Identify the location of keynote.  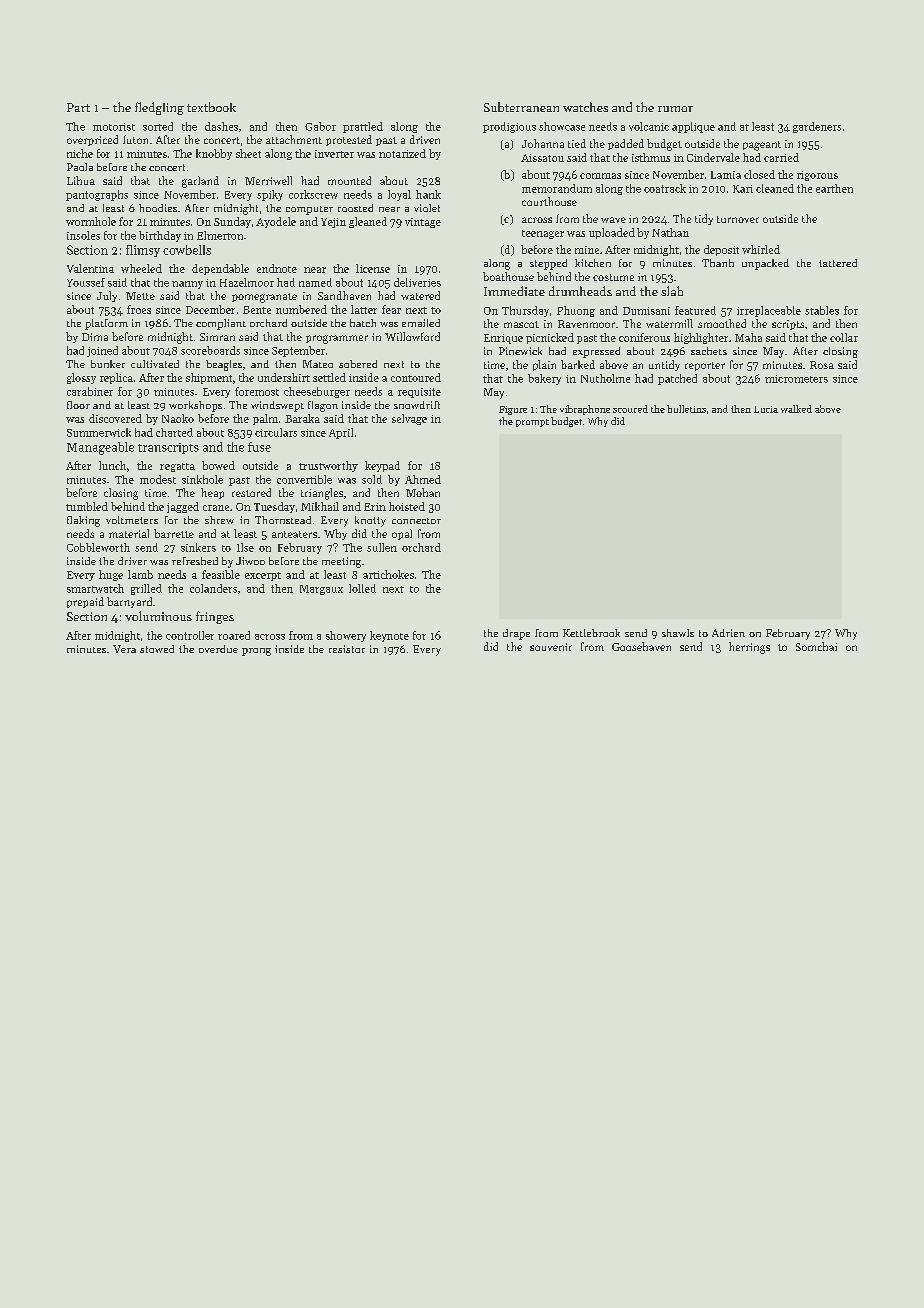
(389, 636).
